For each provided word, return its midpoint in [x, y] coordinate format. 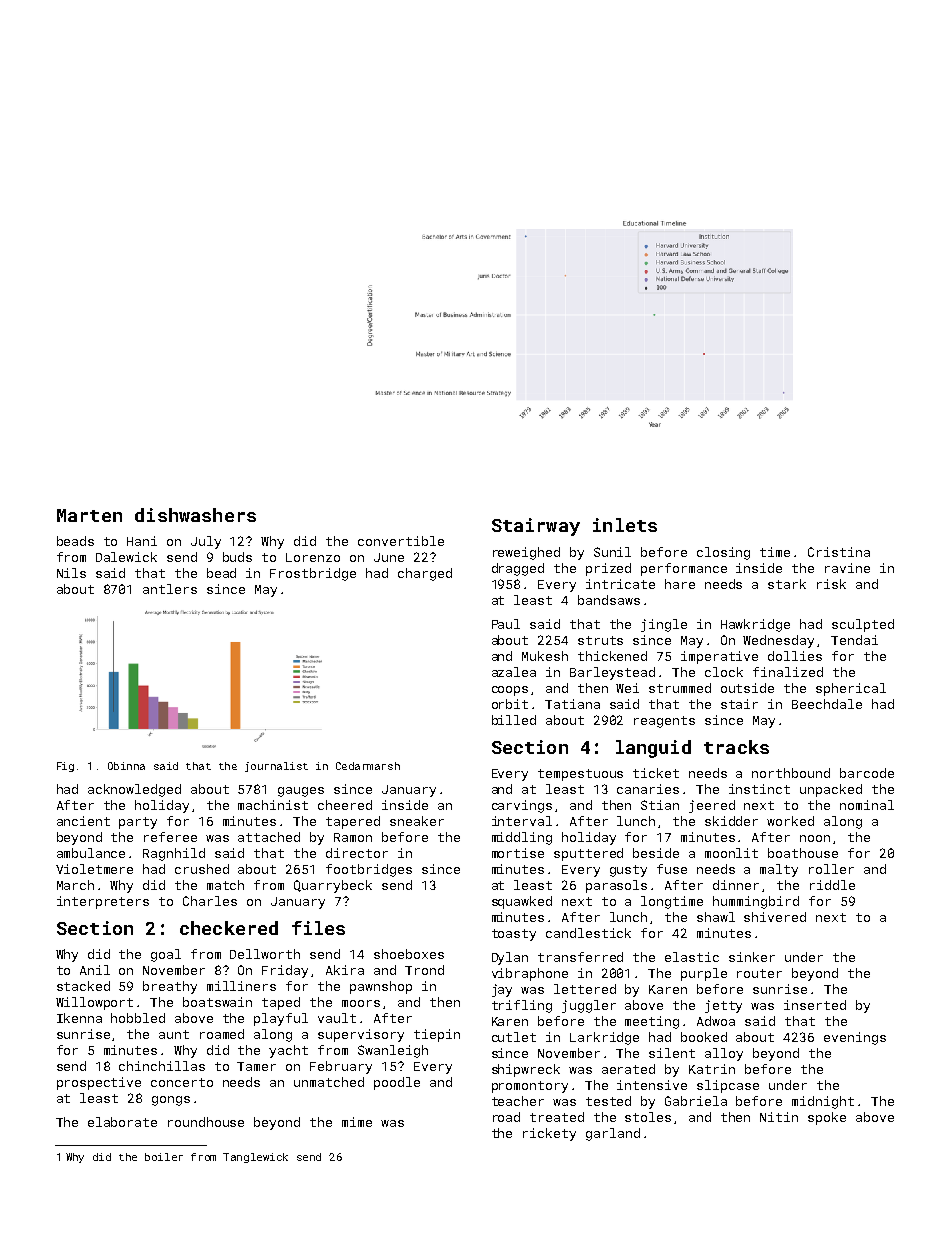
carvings [522, 806]
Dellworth [265, 954]
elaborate [122, 1122]
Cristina [839, 552]
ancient [83, 821]
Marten [89, 515]
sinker [752, 957]
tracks [736, 747]
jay [502, 990]
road [506, 1117]
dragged [518, 569]
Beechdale [827, 704]
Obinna [126, 766]
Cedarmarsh [368, 766]
